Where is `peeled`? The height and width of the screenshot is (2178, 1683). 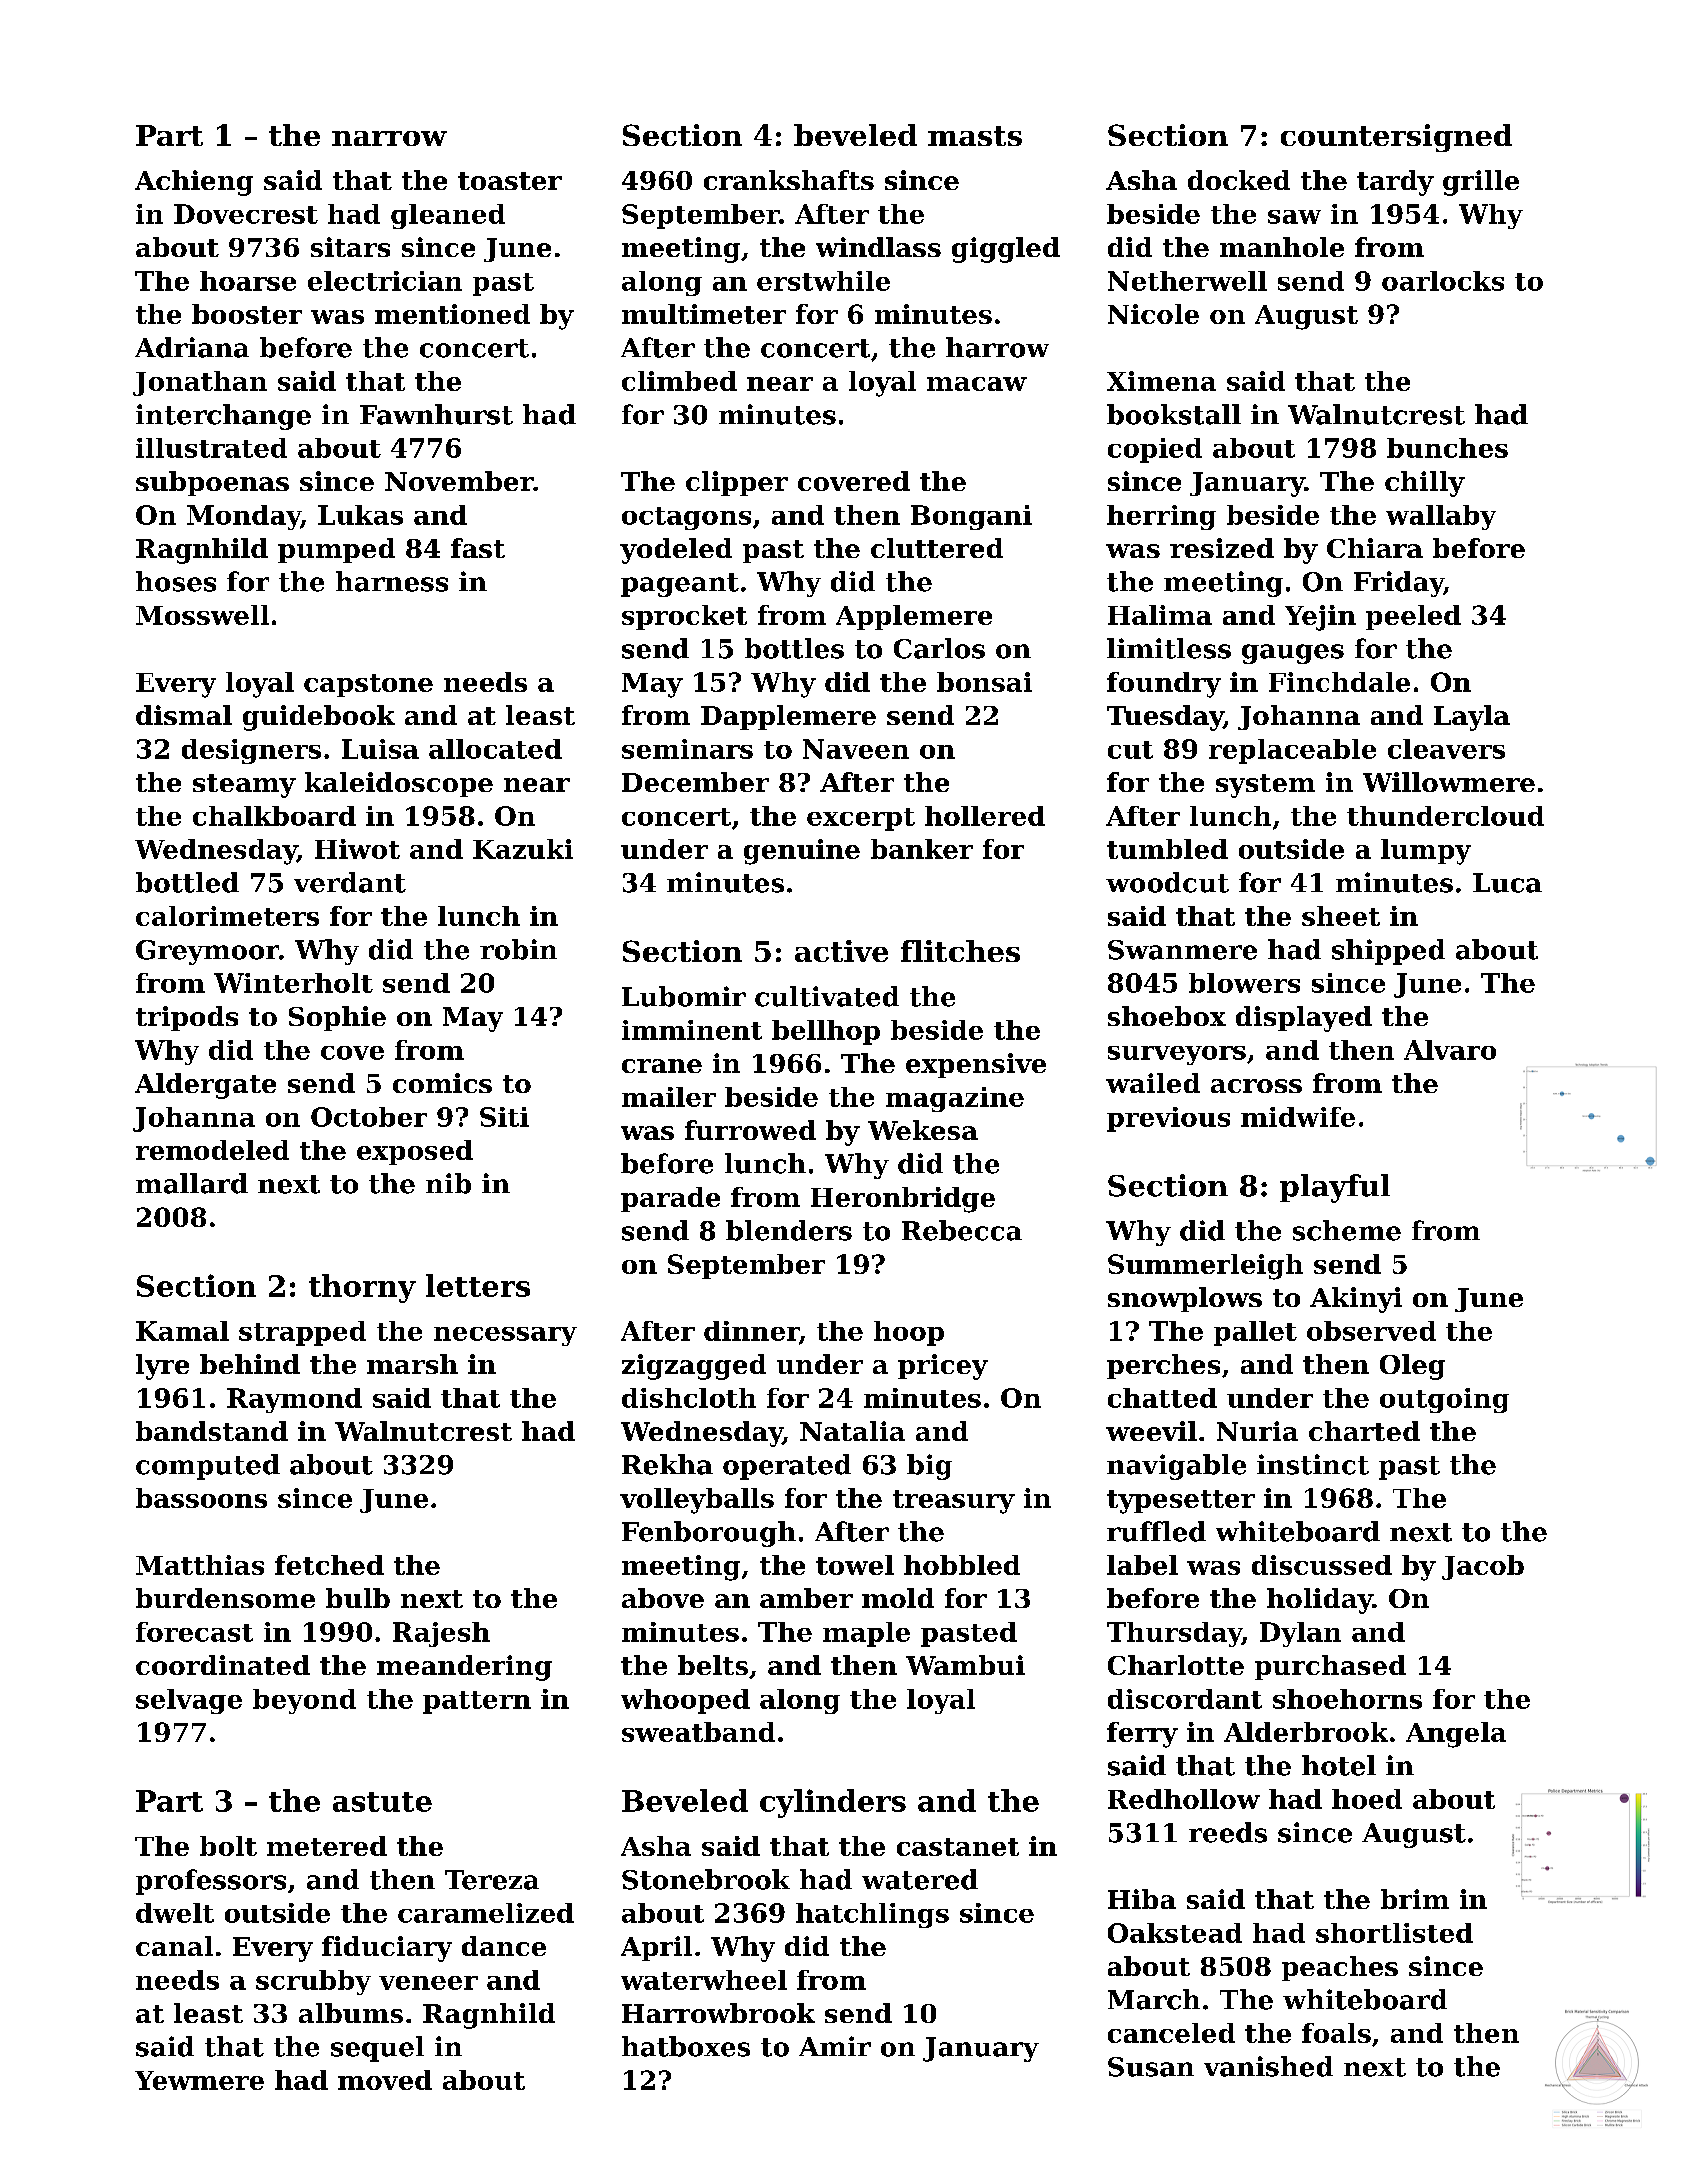
peeled is located at coordinates (1413, 617).
